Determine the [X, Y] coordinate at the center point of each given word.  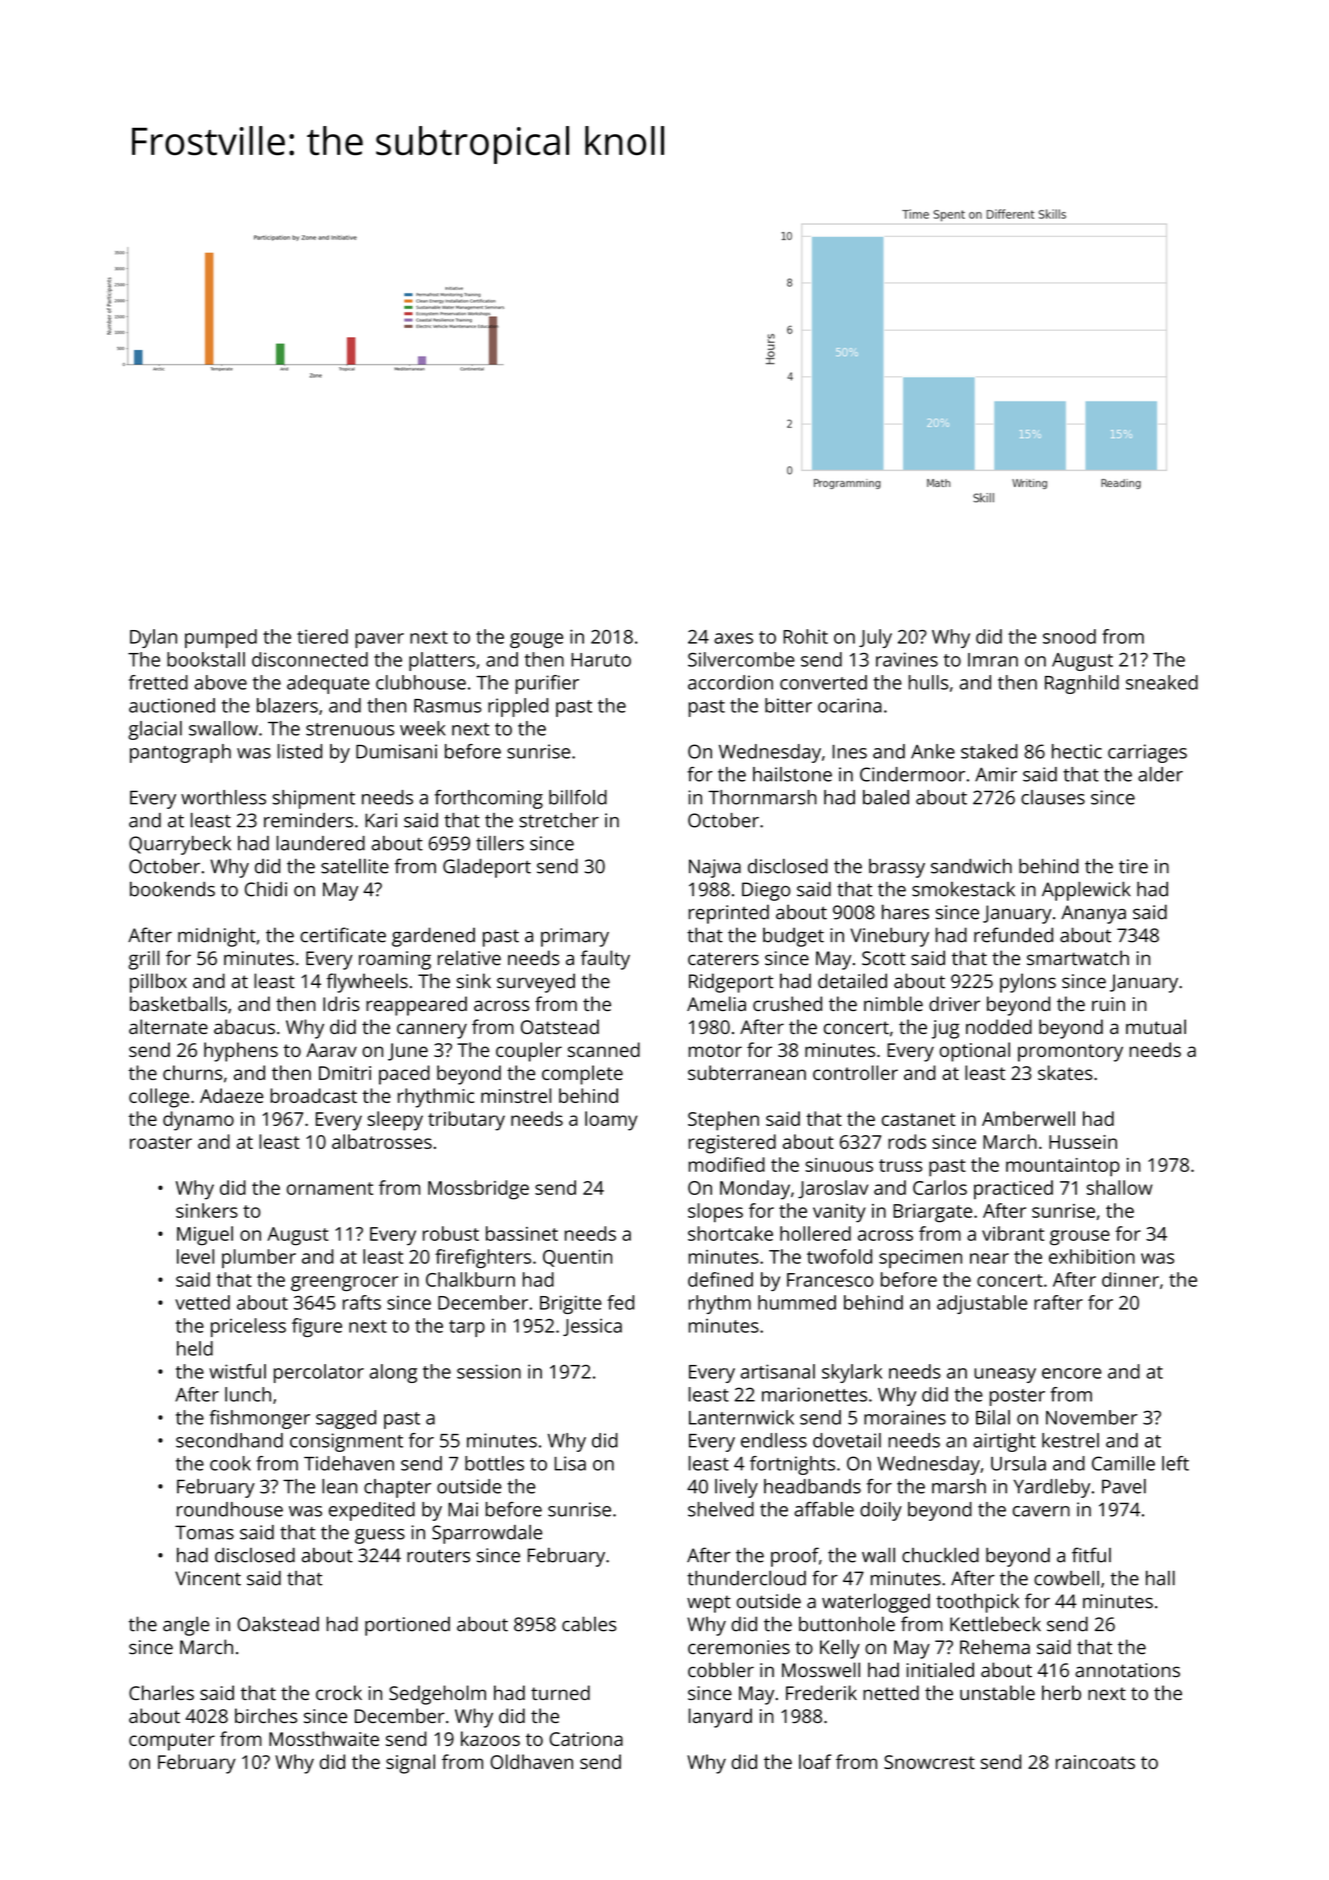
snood [1069, 636]
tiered [322, 636]
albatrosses [382, 1141]
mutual [1156, 1026]
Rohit [805, 636]
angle [186, 1626]
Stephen [723, 1121]
